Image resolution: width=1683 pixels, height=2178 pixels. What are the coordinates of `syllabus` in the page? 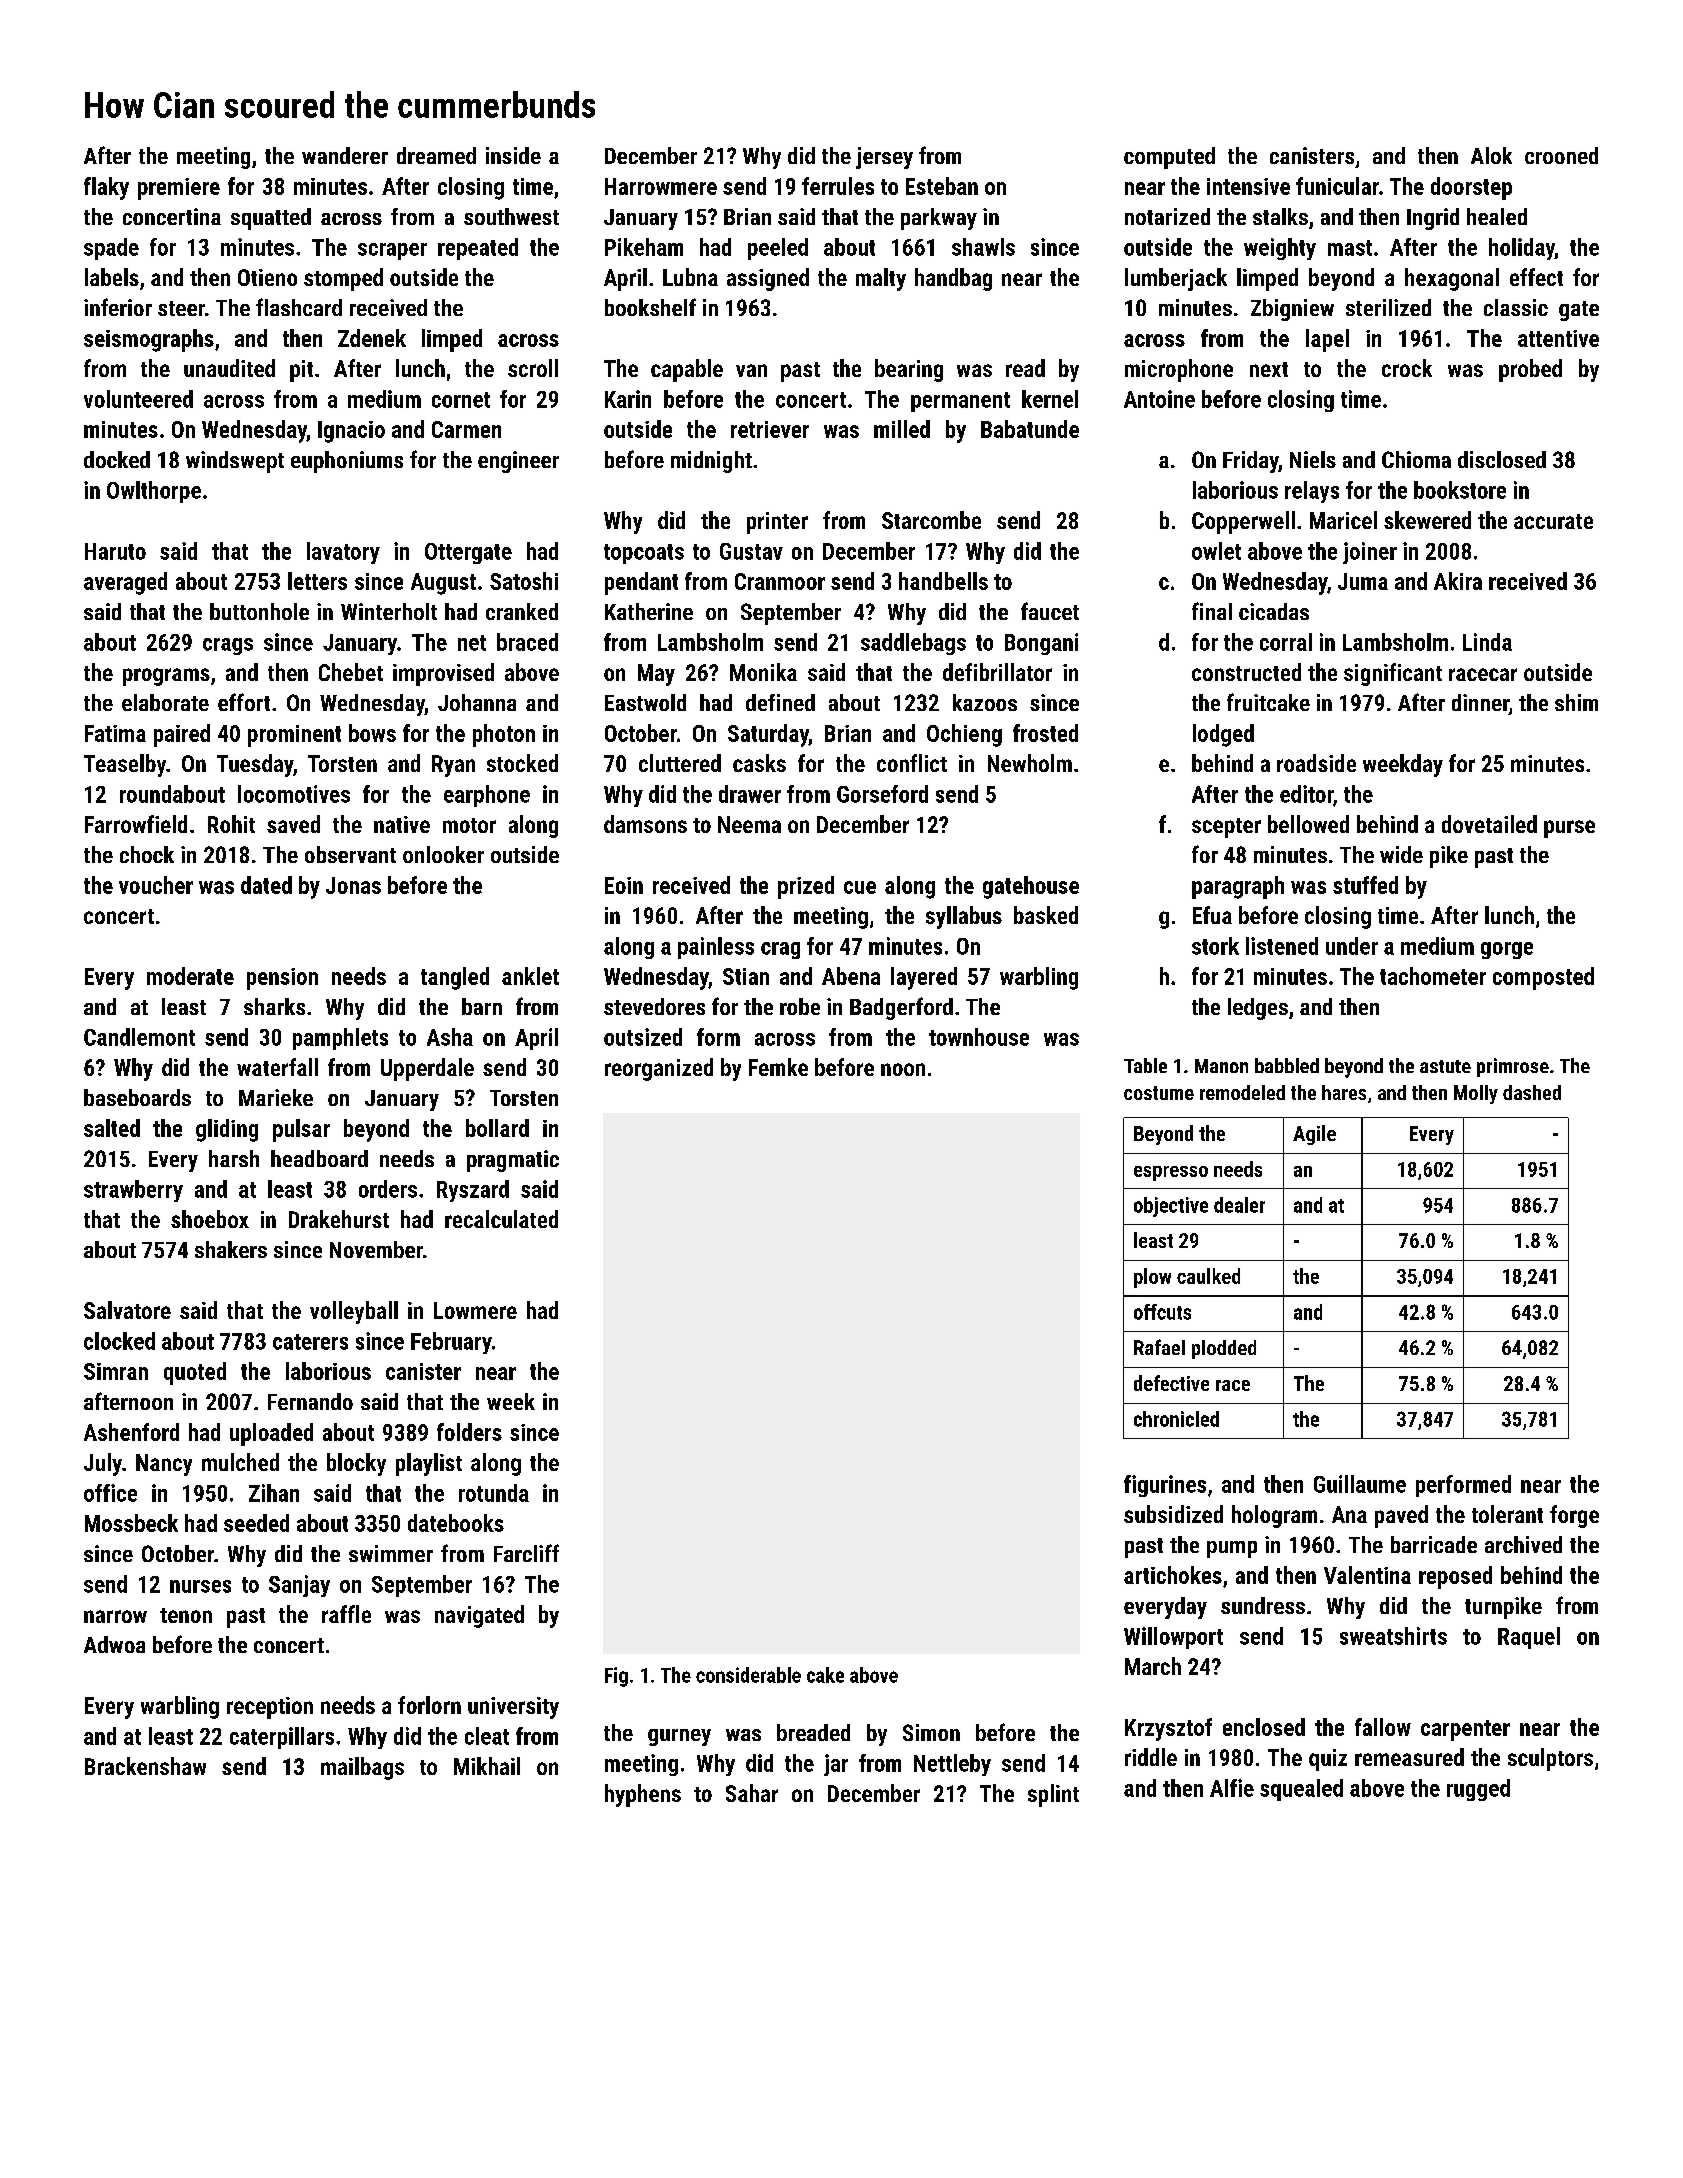 It's located at (964, 917).
